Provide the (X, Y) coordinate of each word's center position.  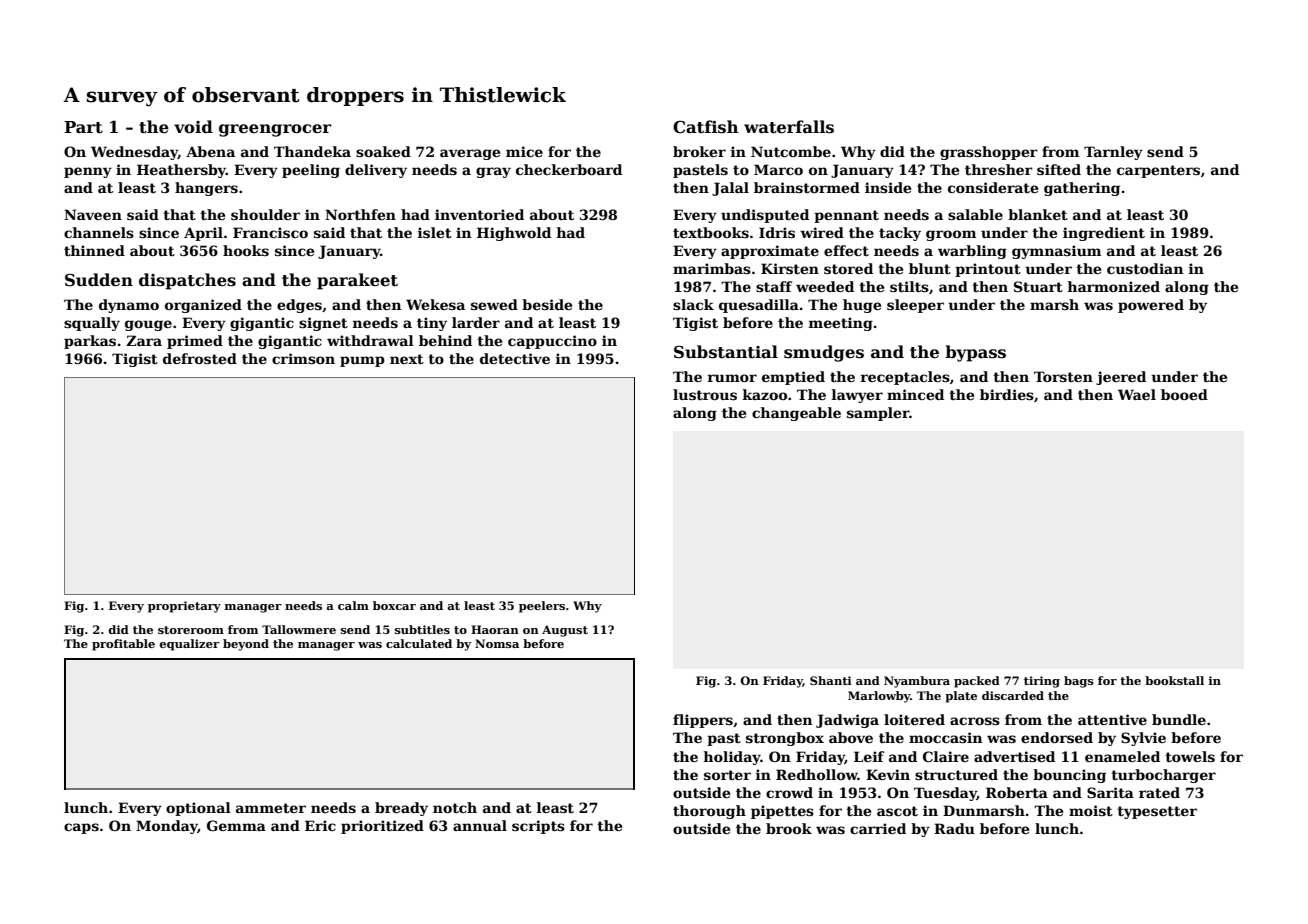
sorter (727, 775)
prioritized (382, 827)
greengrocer (275, 130)
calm (353, 605)
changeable (796, 414)
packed (977, 682)
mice (524, 151)
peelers (542, 607)
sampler (878, 414)
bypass (975, 353)
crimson (303, 358)
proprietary (184, 607)
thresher (999, 169)
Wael (1137, 394)
